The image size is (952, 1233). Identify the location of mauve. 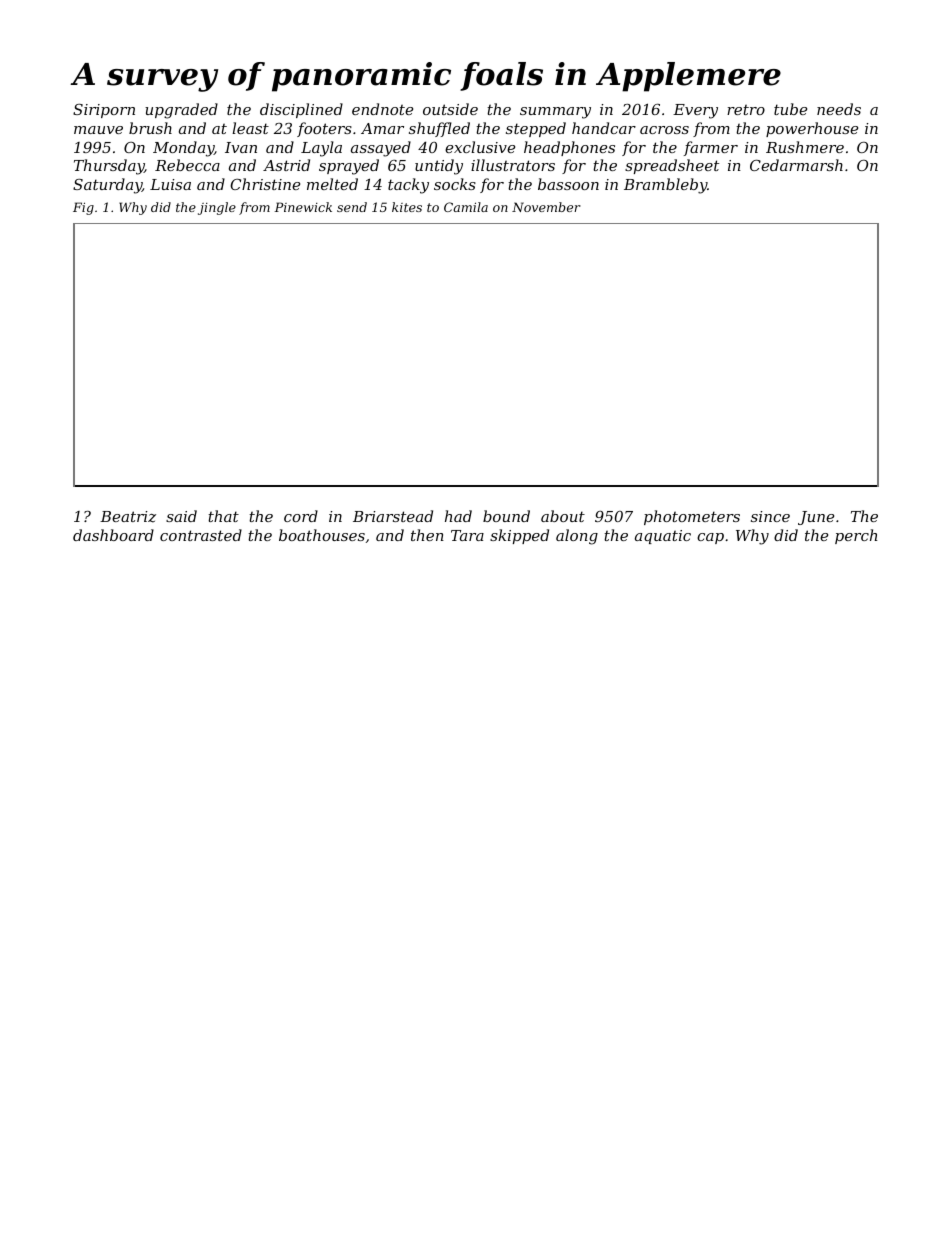
(98, 130).
